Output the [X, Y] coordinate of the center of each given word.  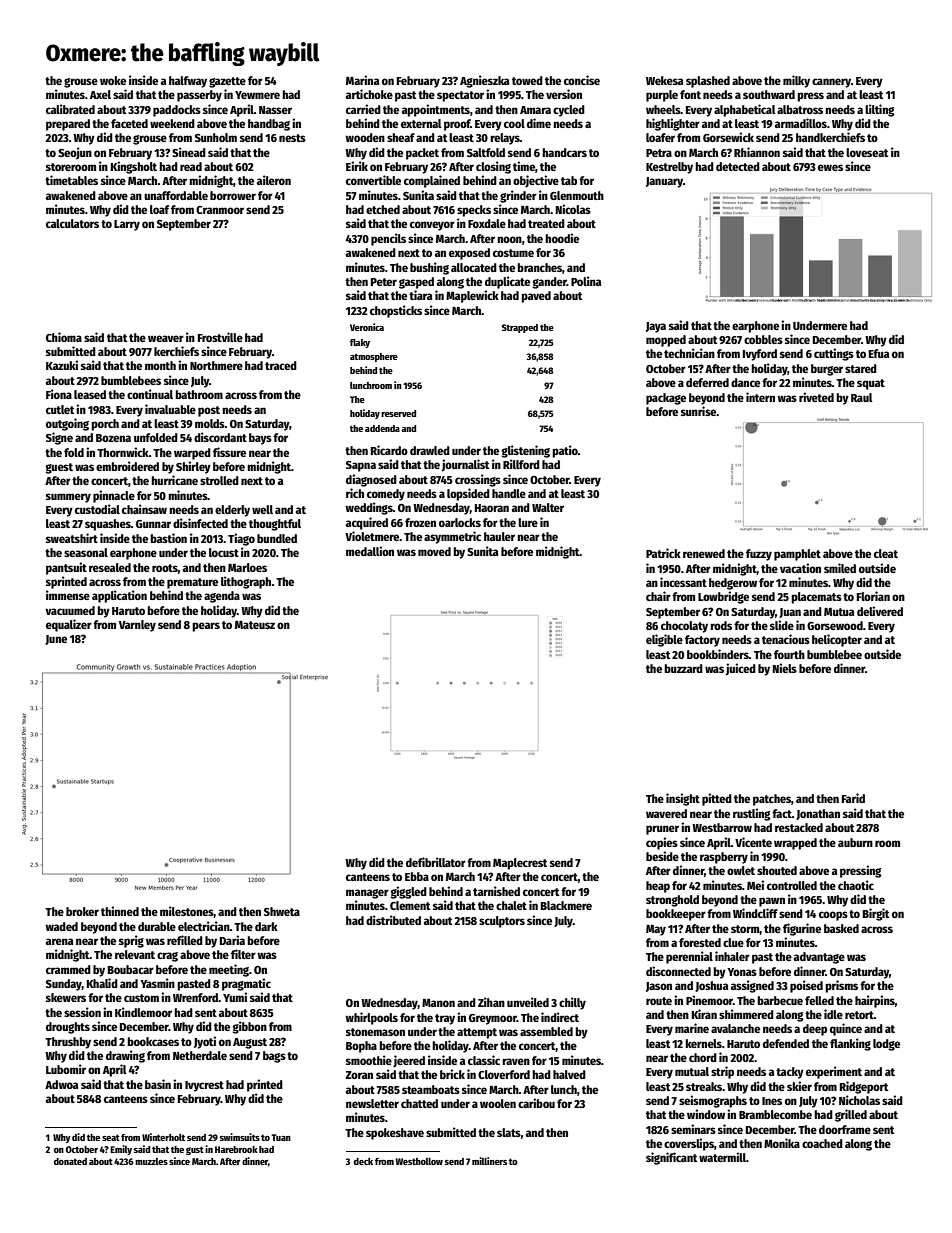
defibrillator [436, 862]
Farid [853, 798]
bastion [168, 538]
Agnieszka [484, 81]
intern [760, 397]
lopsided [468, 494]
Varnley [137, 626]
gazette [227, 82]
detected [738, 166]
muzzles [151, 1161]
